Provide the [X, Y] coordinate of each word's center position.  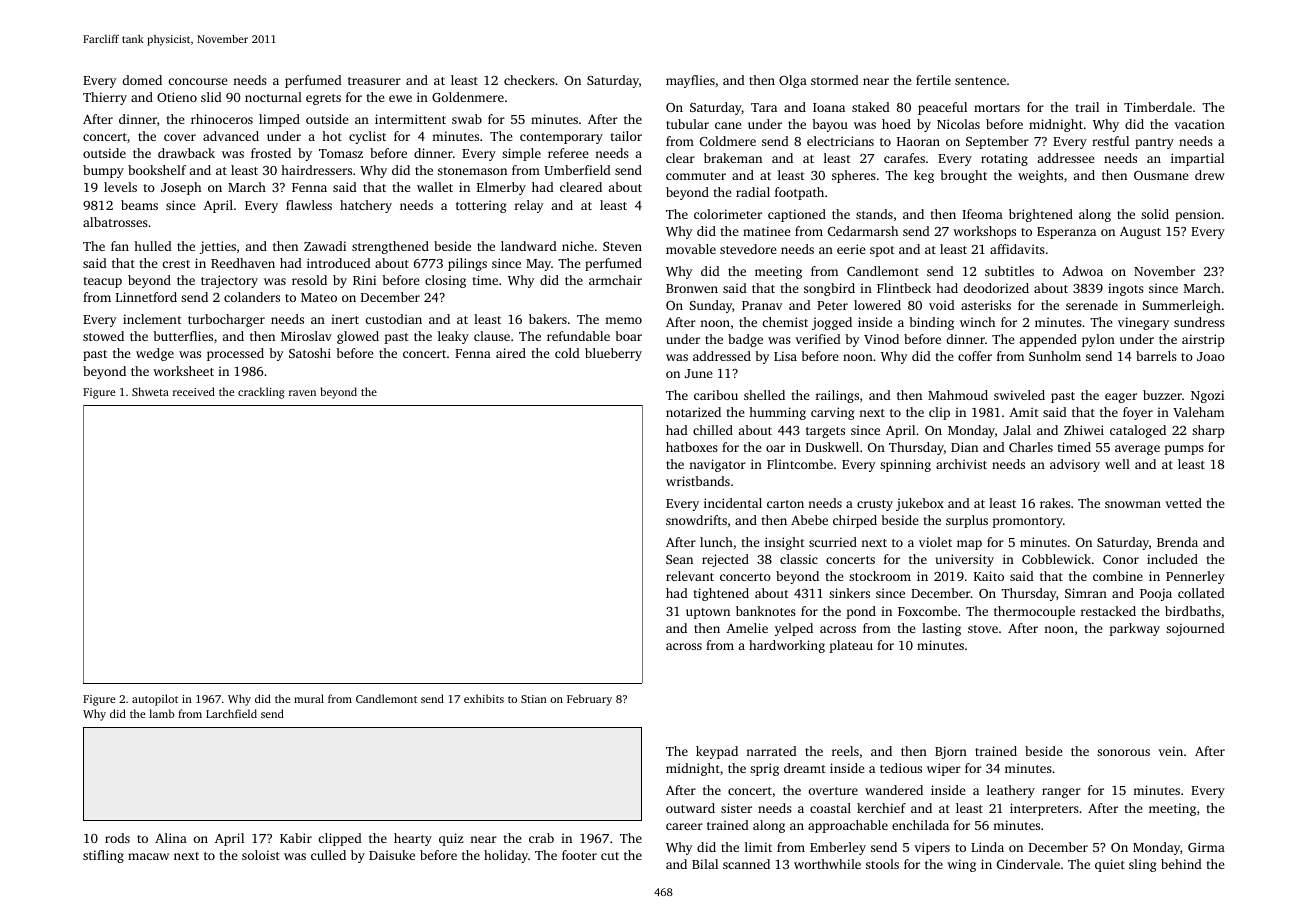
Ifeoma [982, 214]
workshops [984, 232]
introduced [339, 263]
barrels [1156, 356]
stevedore [748, 249]
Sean [679, 559]
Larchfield [231, 713]
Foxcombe [927, 611]
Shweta [150, 391]
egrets [323, 99]
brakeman [733, 158]
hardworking [787, 646]
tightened [721, 594]
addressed [722, 356]
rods [117, 838]
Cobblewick [1056, 559]
